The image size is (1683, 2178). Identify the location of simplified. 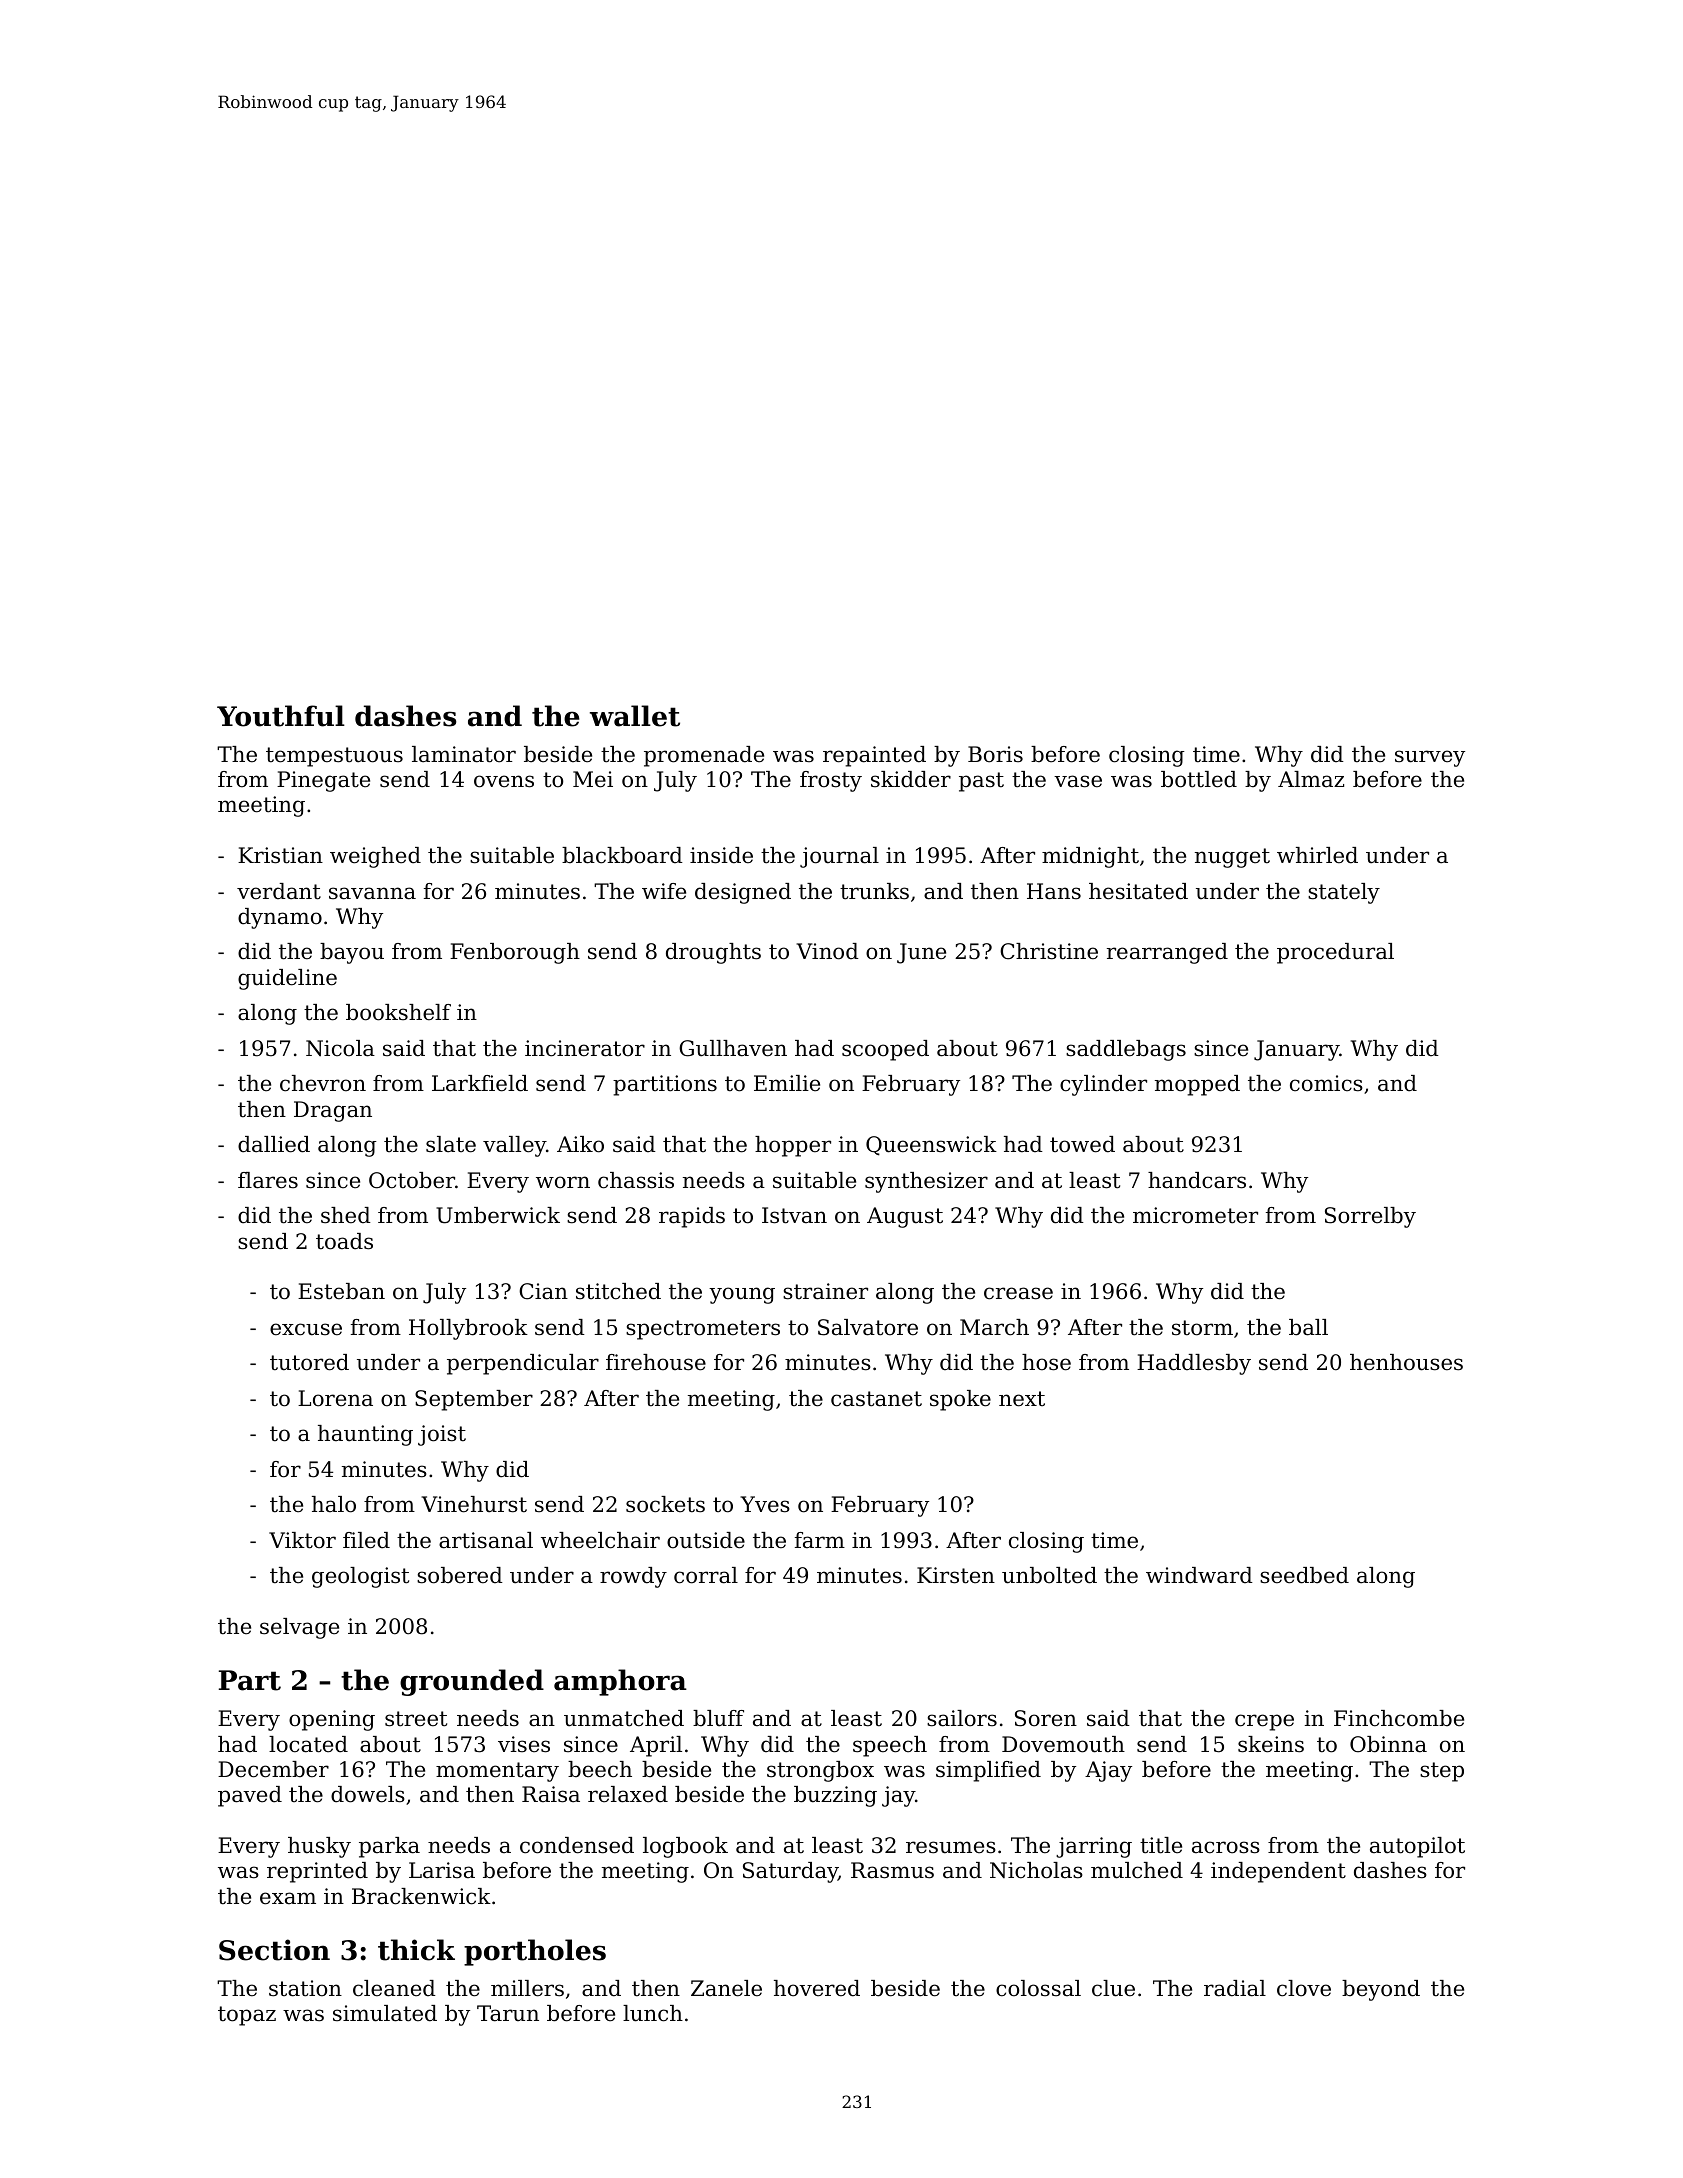
(988, 1771).
